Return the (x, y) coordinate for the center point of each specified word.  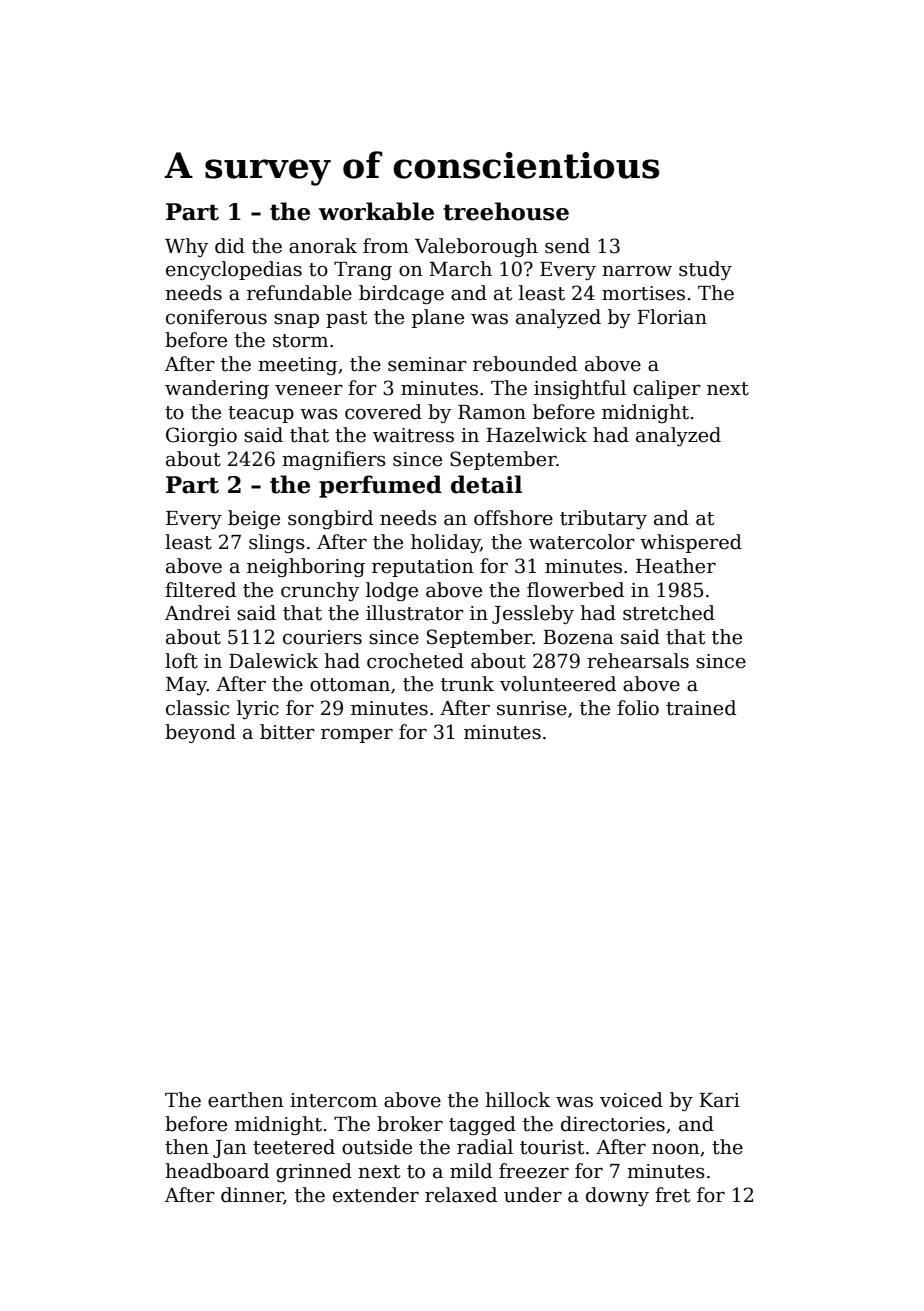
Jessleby (533, 614)
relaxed (461, 1195)
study (705, 270)
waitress (413, 435)
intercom (333, 1100)
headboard (217, 1171)
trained (701, 708)
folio (638, 708)
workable (376, 211)
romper (357, 736)
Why (186, 247)
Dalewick (273, 661)
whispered (691, 543)
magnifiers (334, 460)
